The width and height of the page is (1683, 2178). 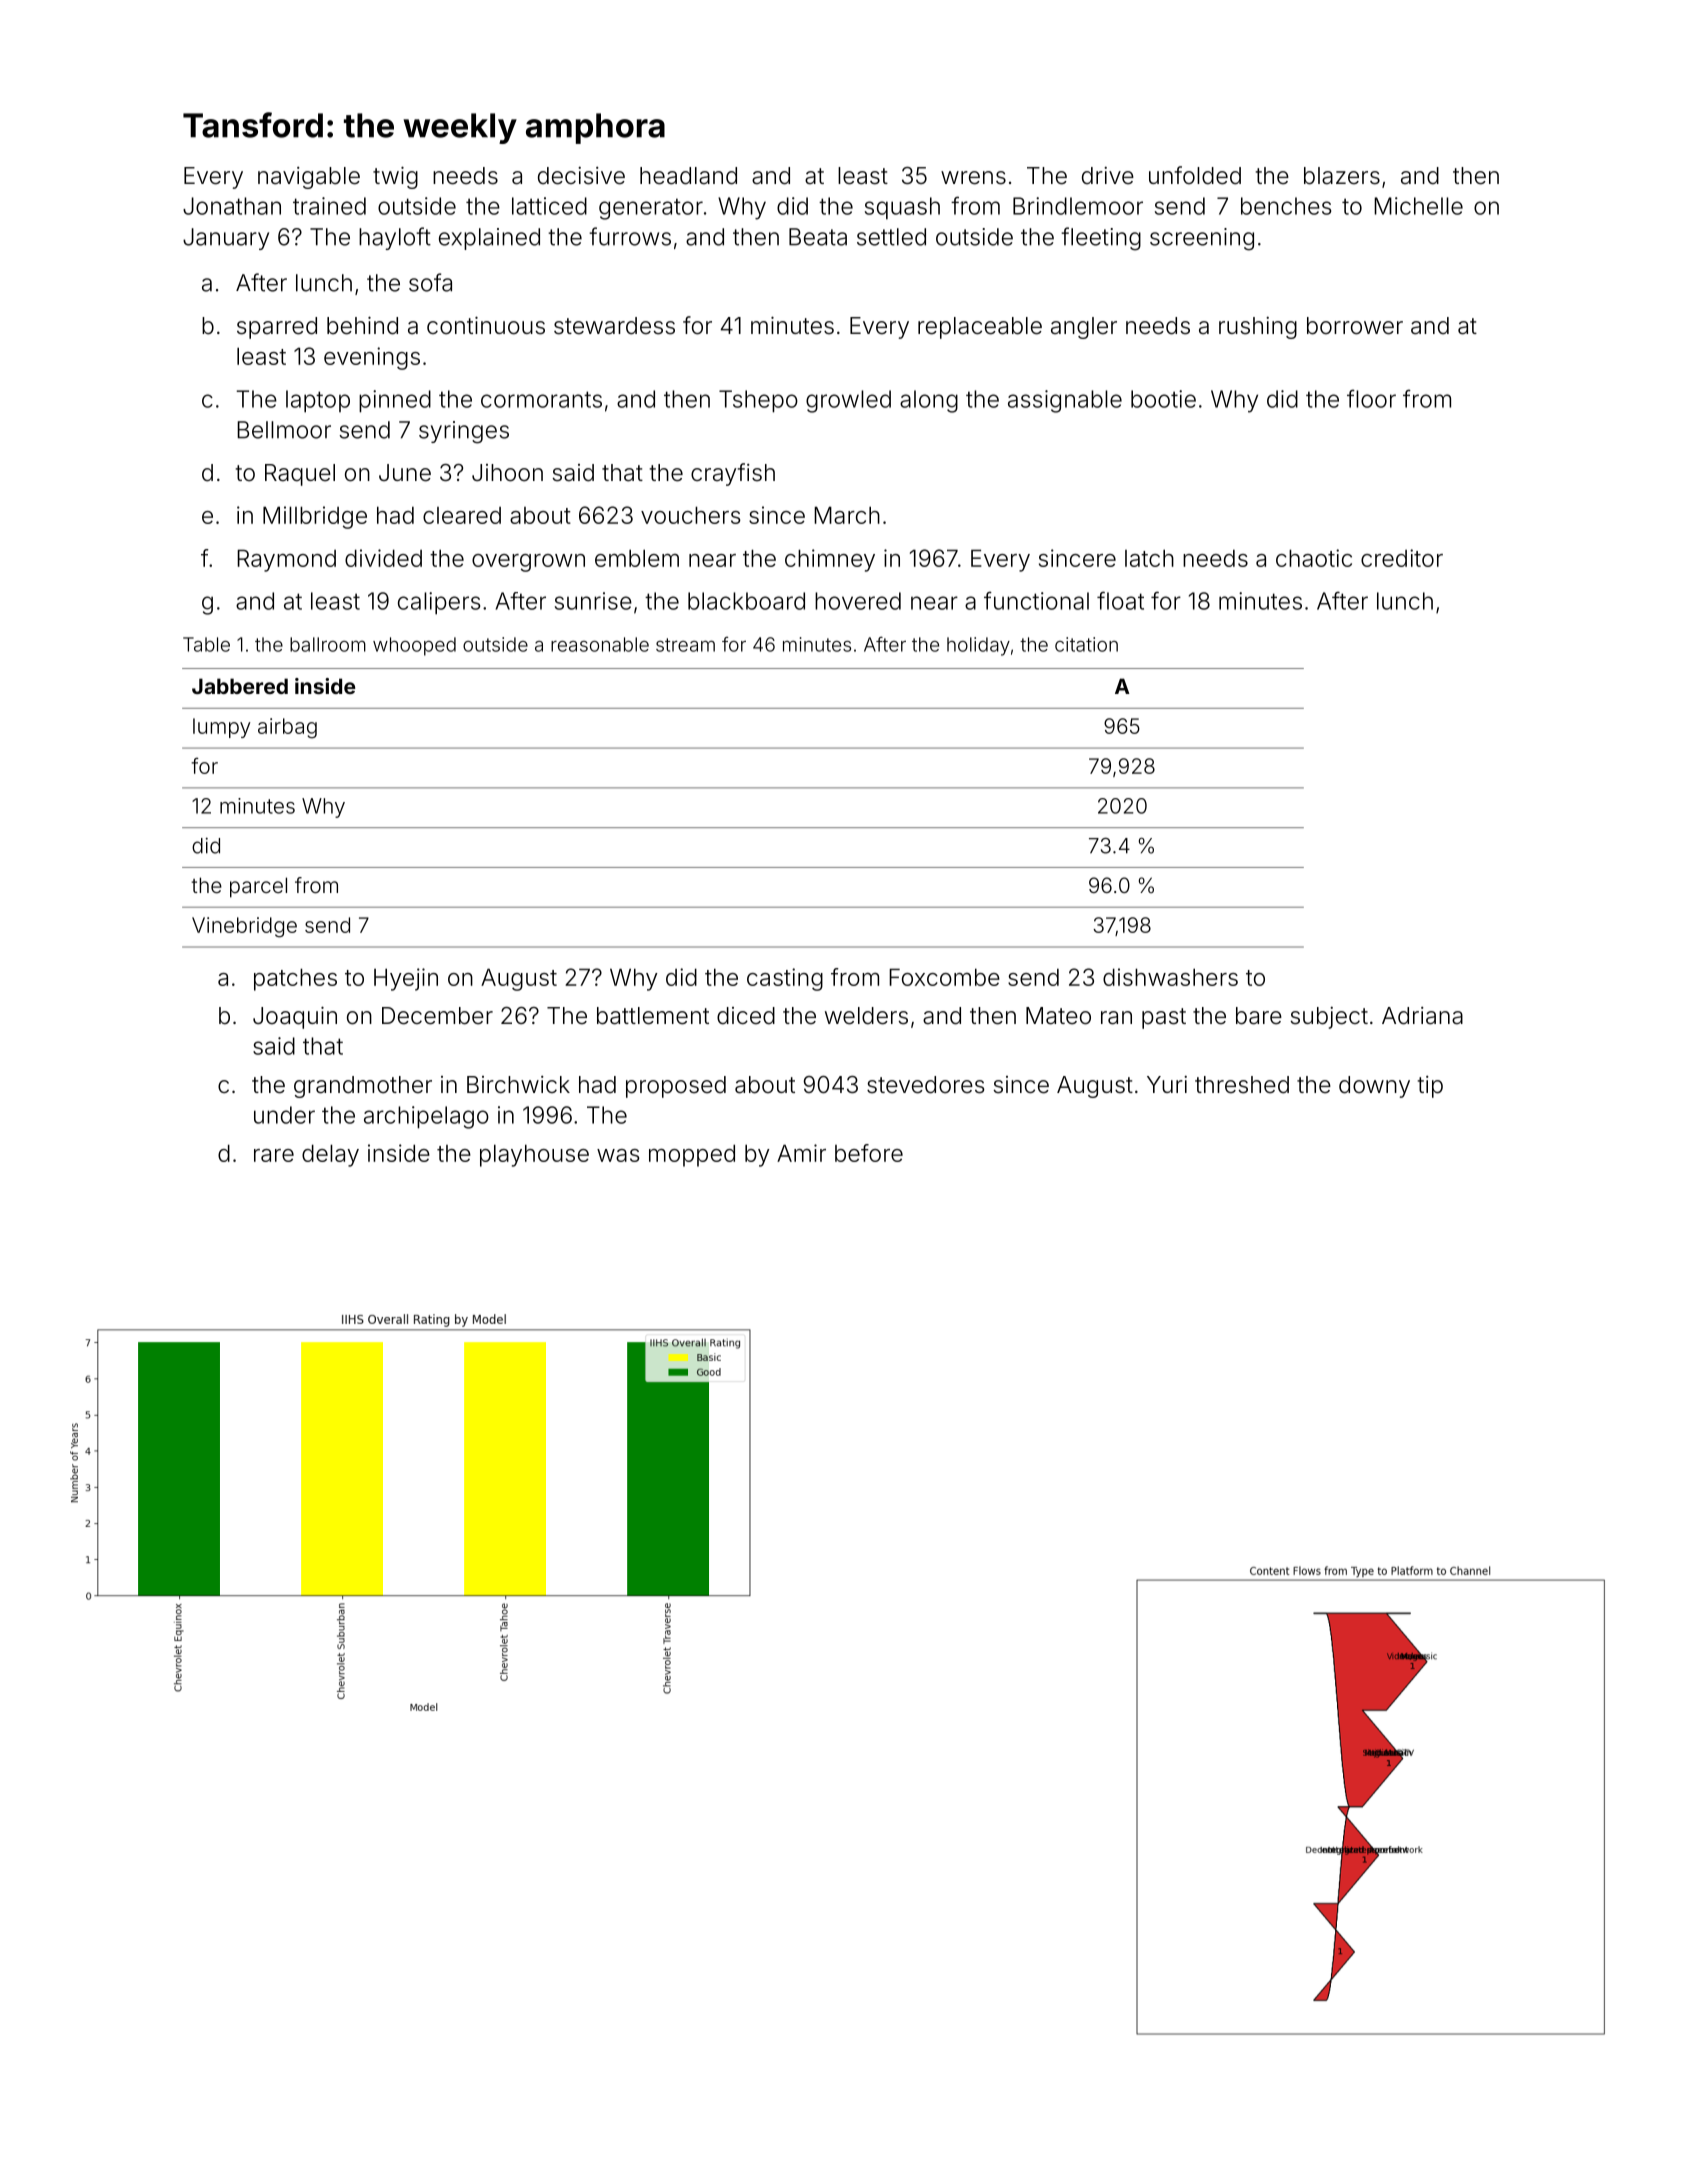 What do you see at coordinates (1078, 206) in the page?
I see `Brindlemoor` at bounding box center [1078, 206].
